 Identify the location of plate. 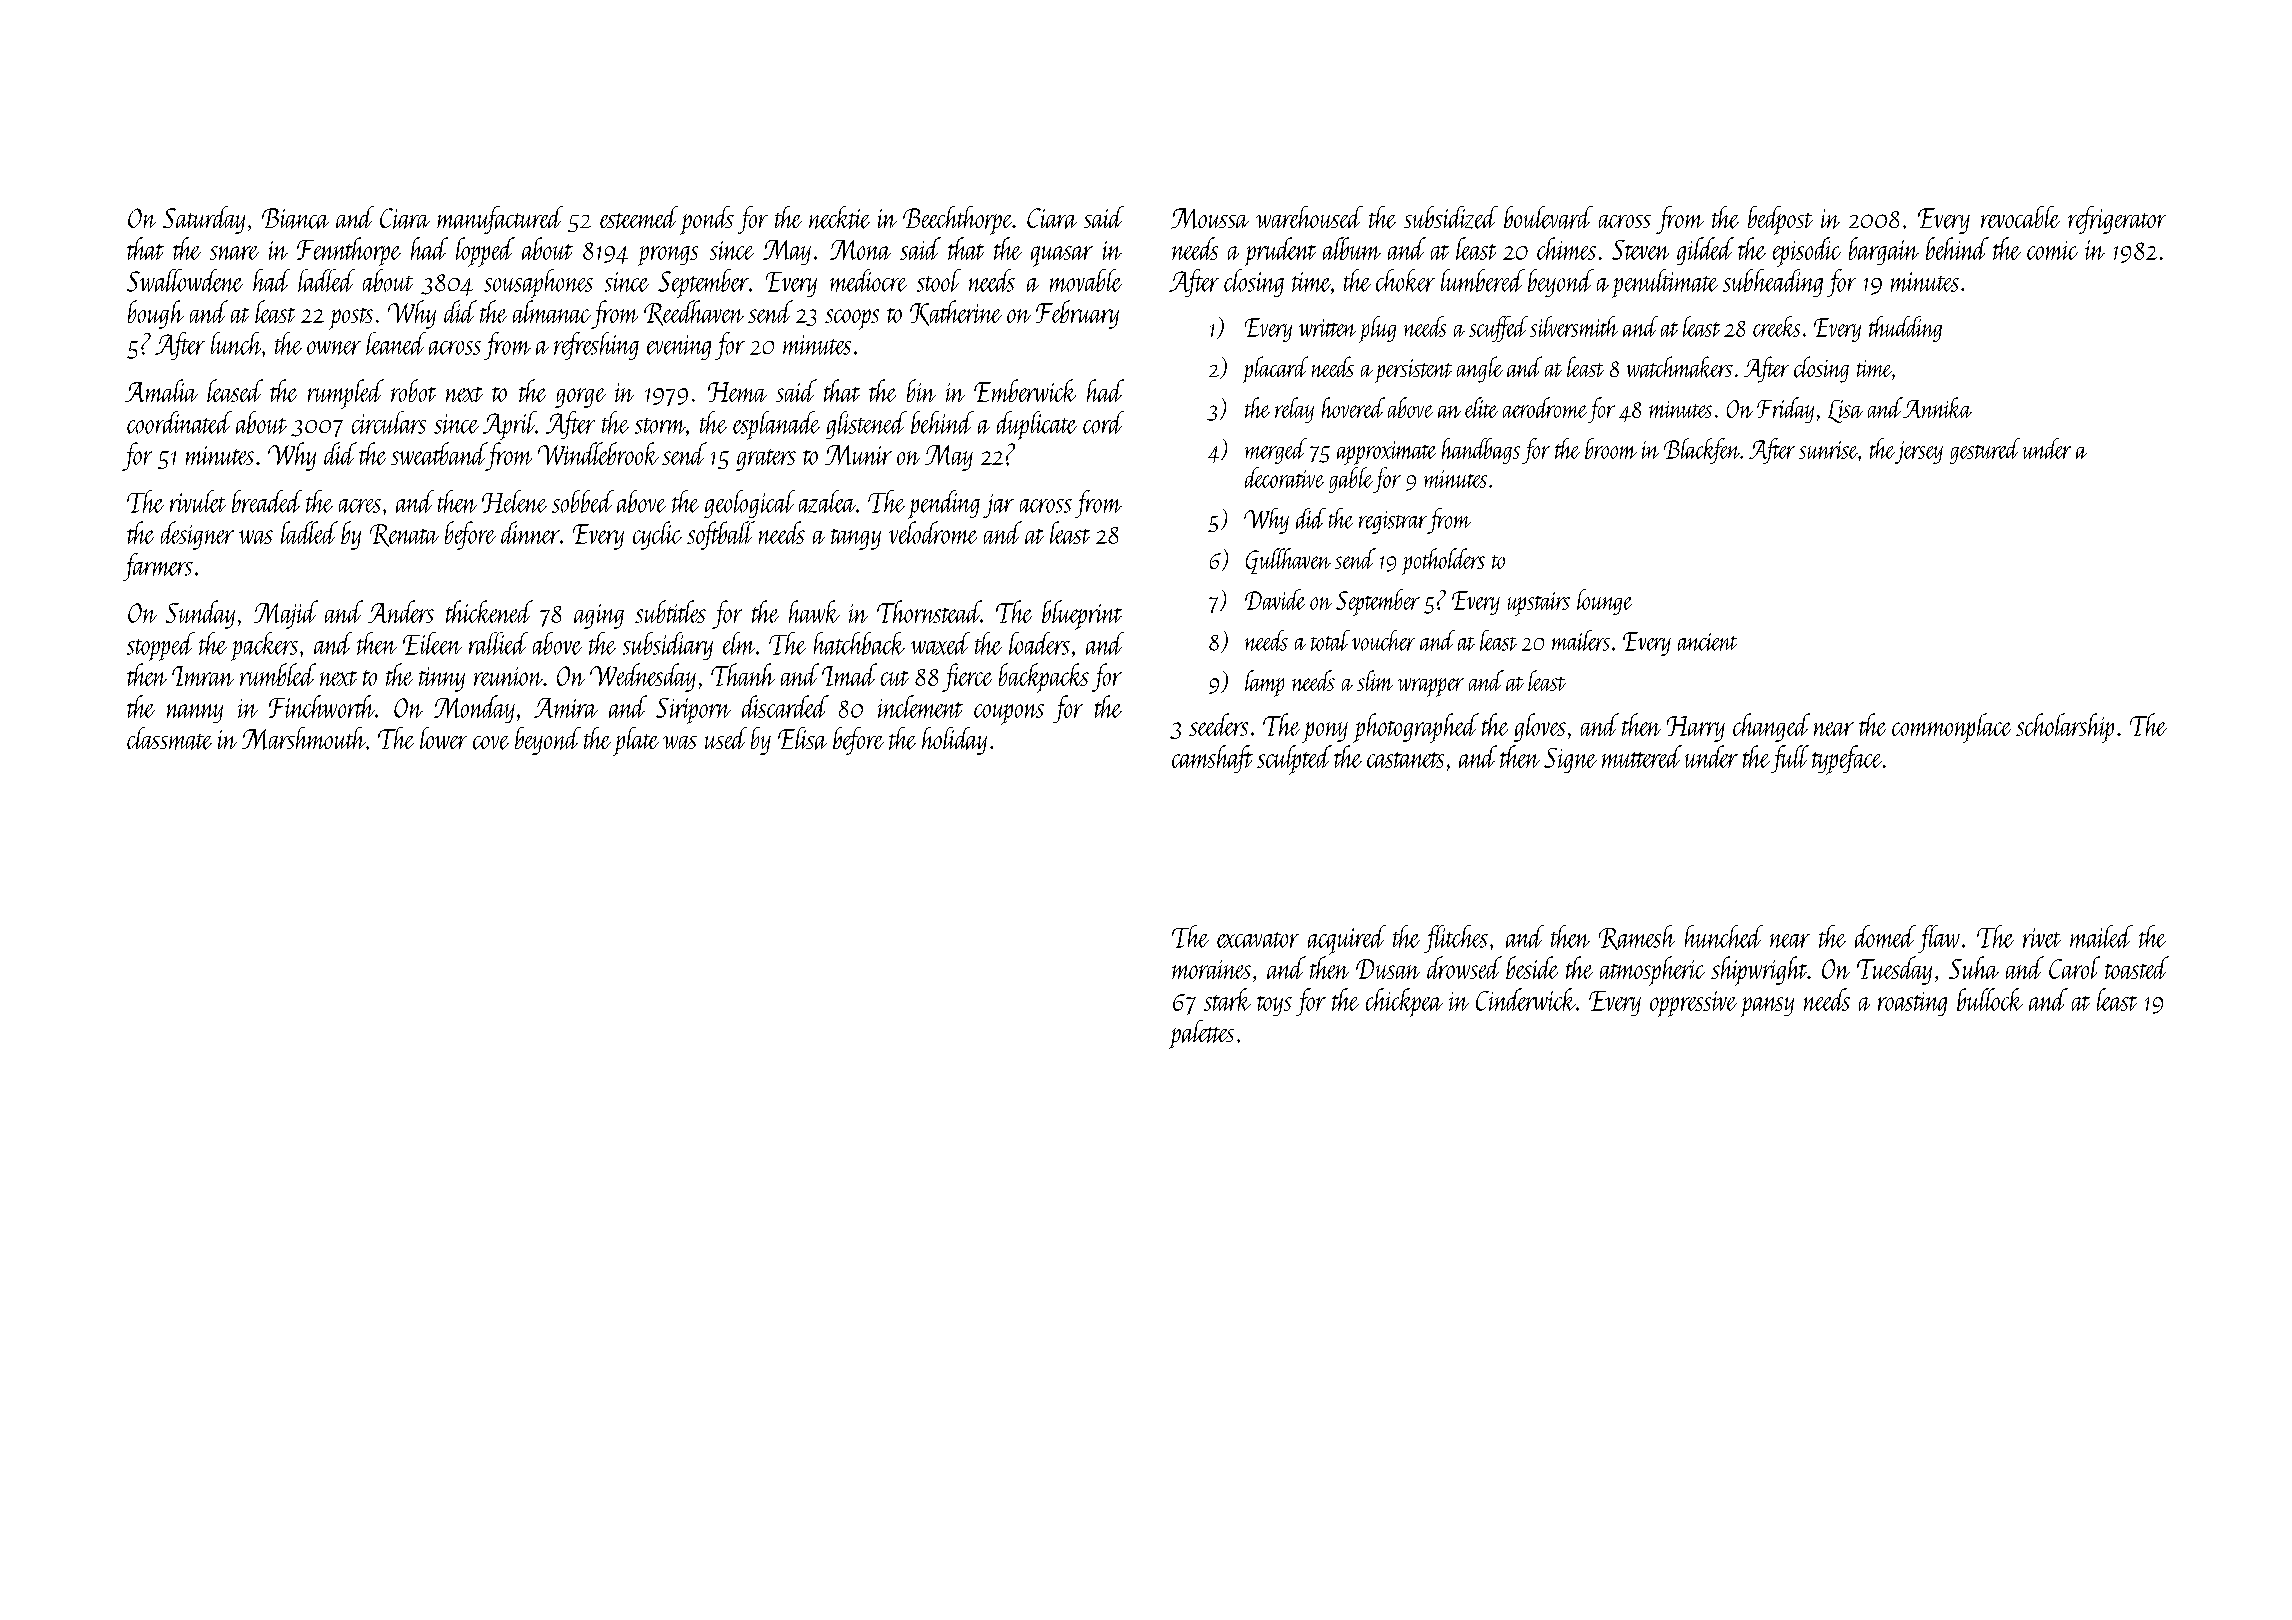
(636, 741).
